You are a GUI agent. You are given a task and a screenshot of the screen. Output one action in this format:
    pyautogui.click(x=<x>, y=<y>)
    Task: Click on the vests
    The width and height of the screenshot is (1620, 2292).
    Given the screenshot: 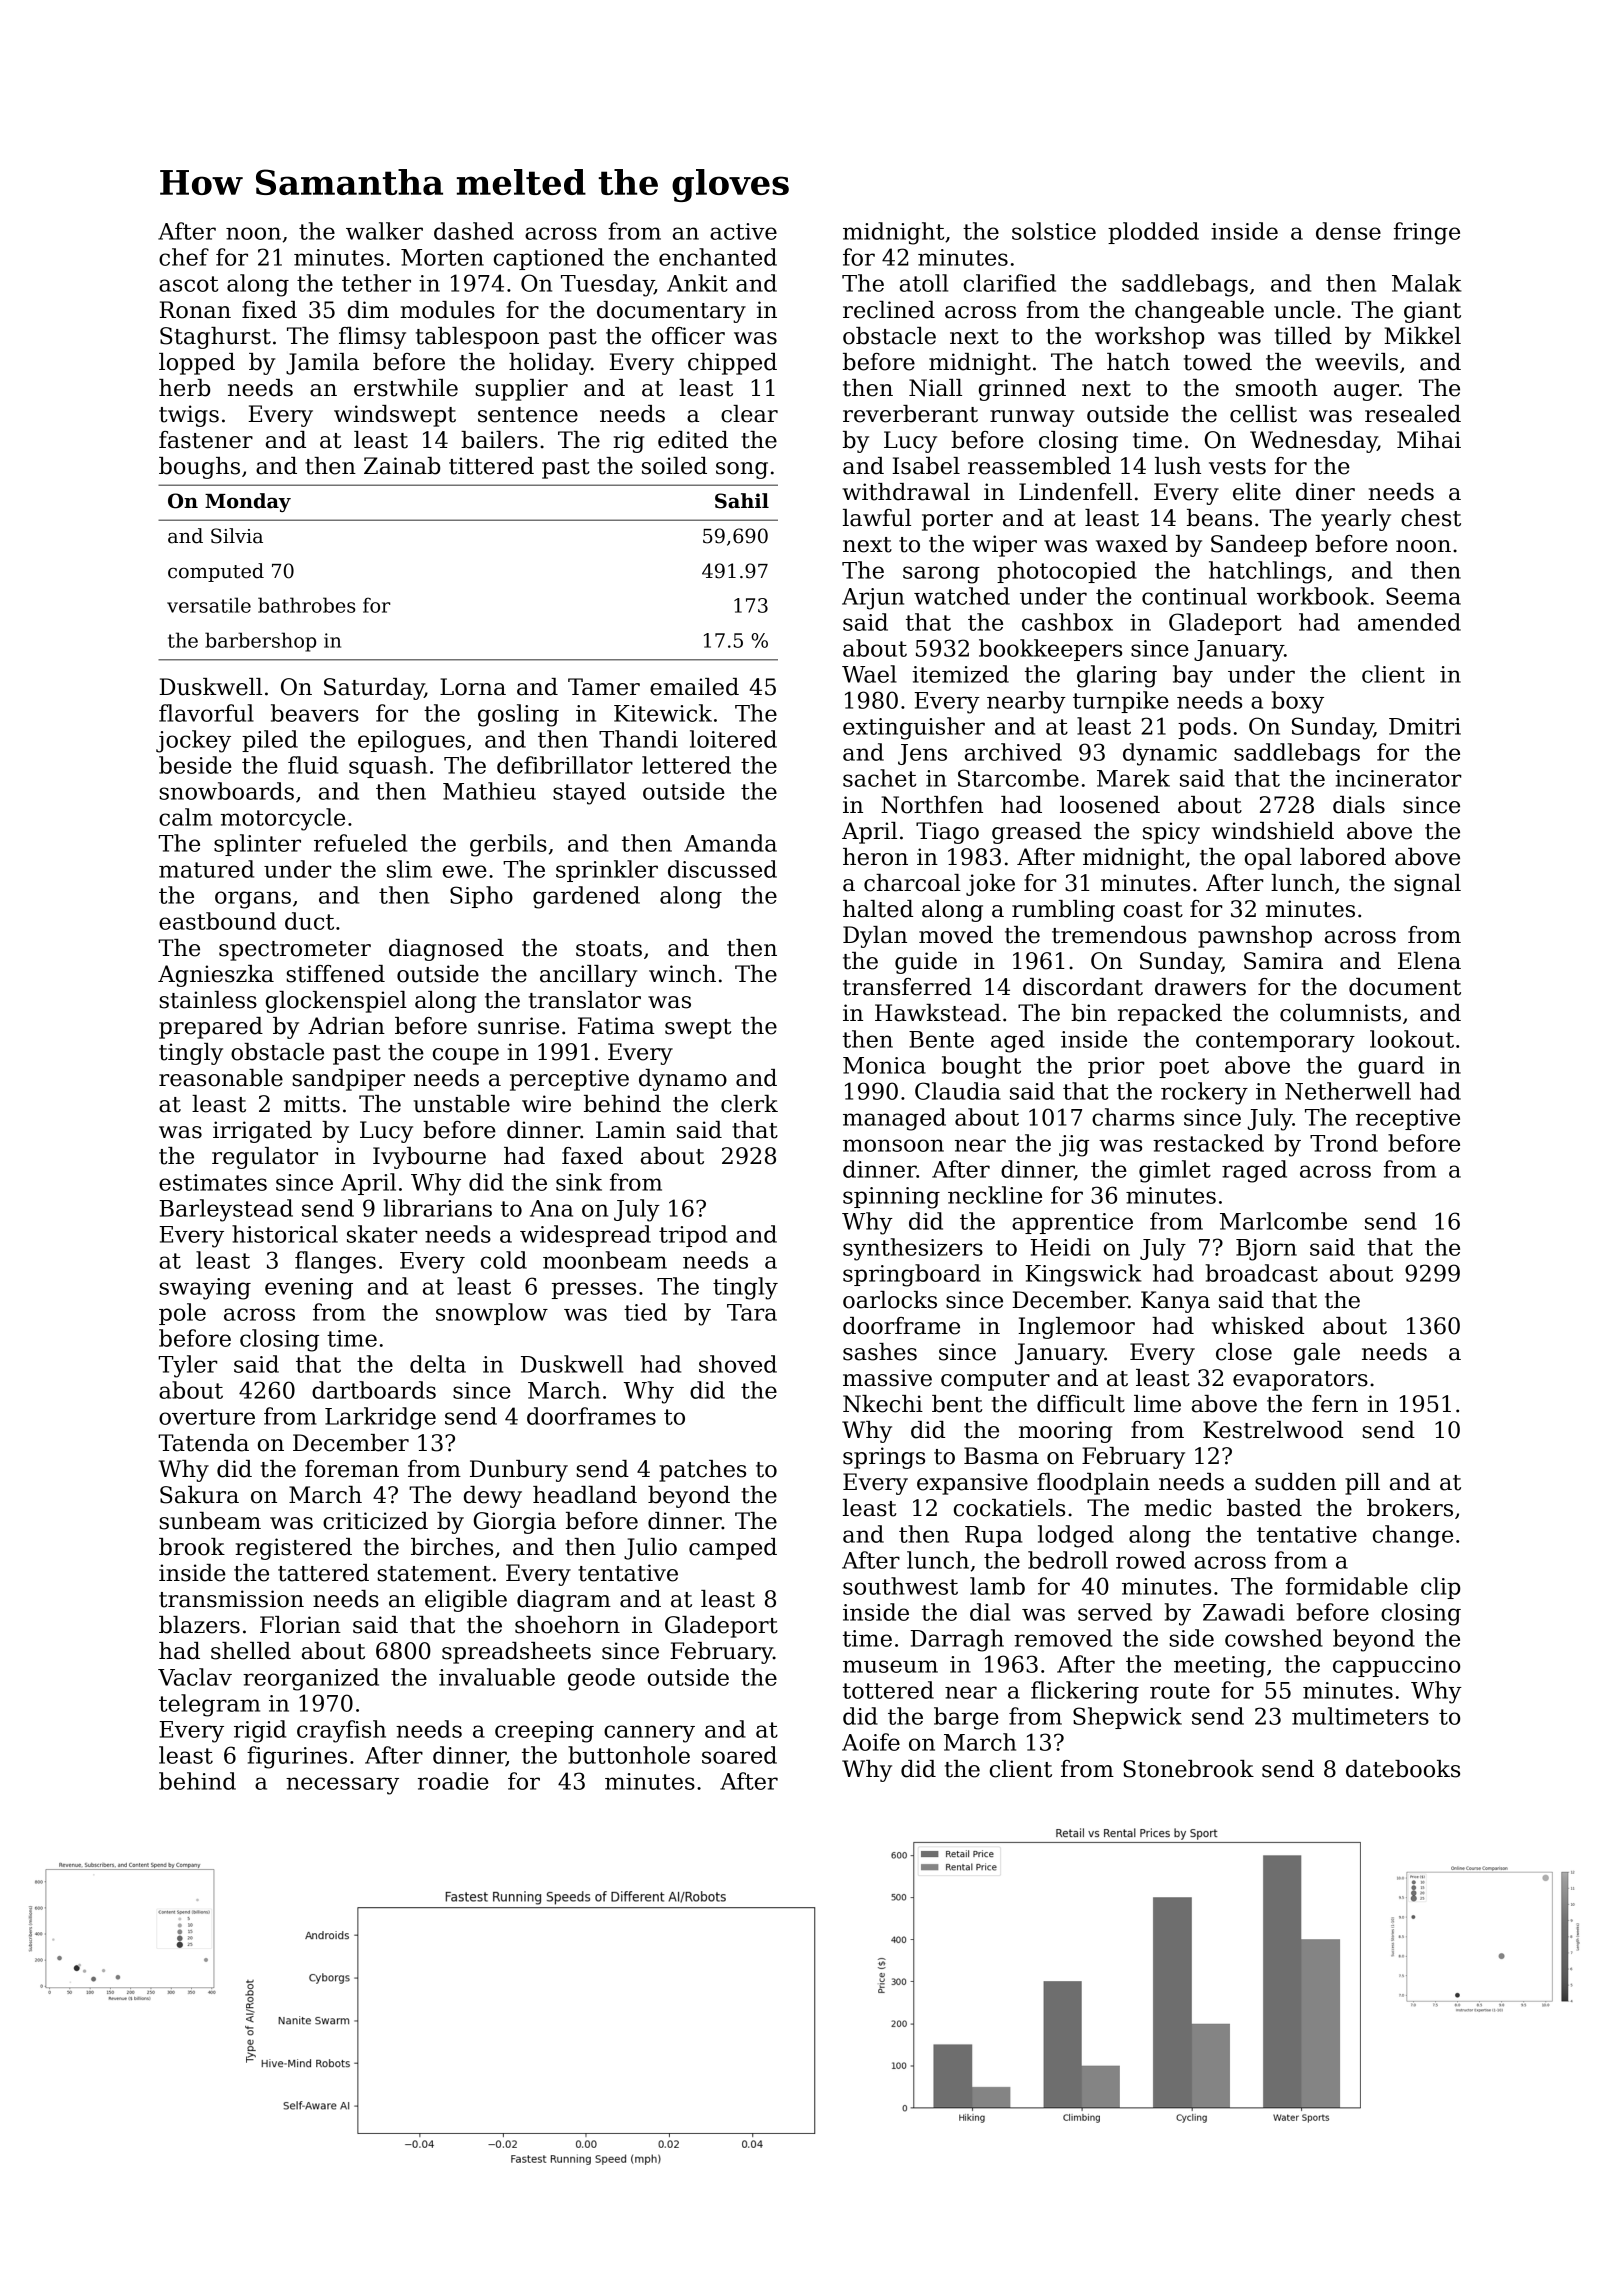 What is the action you would take?
    pyautogui.click(x=1237, y=467)
